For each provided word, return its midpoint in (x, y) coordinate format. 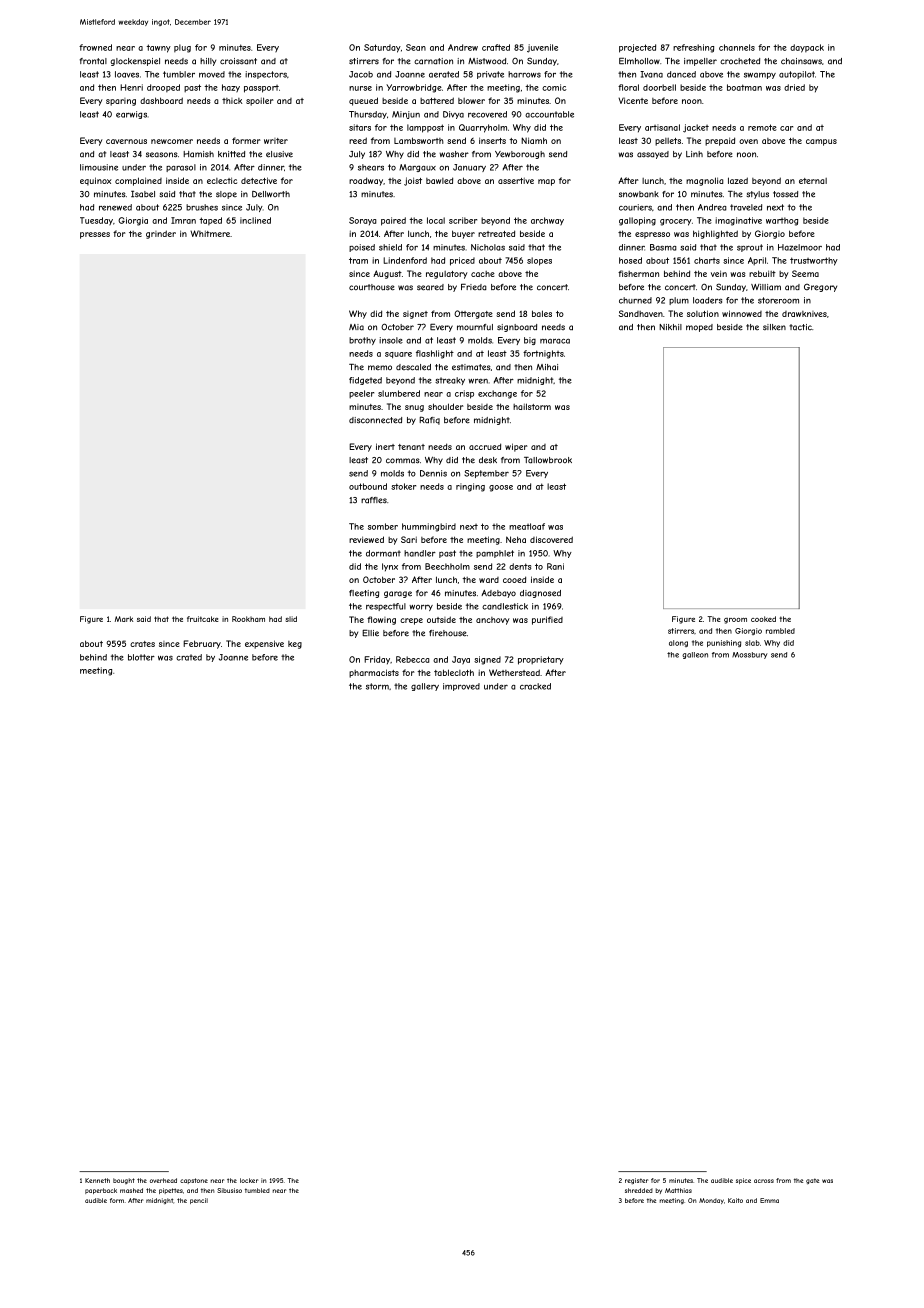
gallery (425, 687)
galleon (695, 655)
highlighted (715, 234)
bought (124, 1181)
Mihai (547, 367)
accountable (549, 114)
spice (743, 1181)
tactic (800, 327)
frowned (95, 47)
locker (249, 1180)
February (202, 644)
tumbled (257, 1190)
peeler (361, 394)
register (636, 1181)
